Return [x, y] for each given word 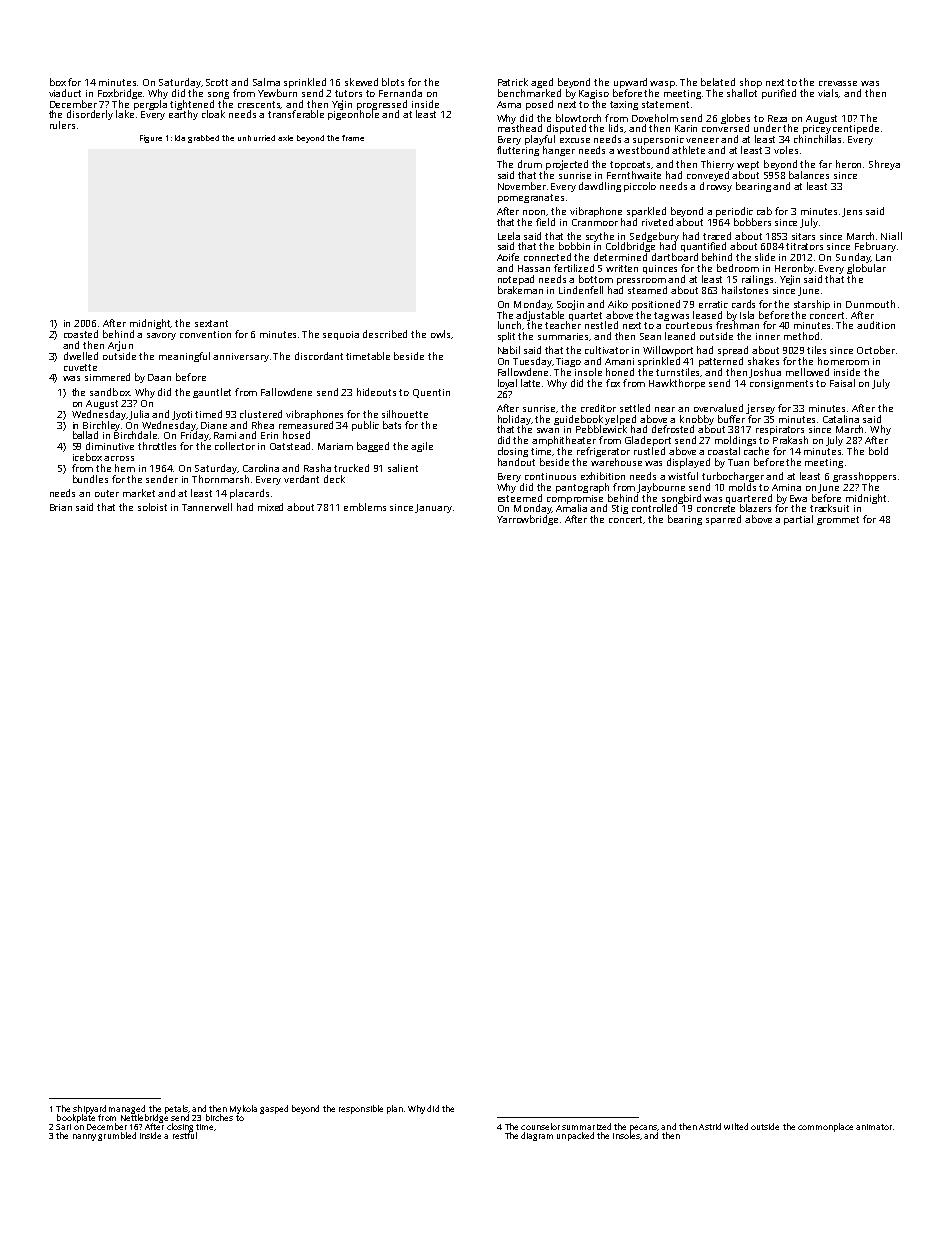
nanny [84, 1137]
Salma [266, 82]
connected [547, 257]
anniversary [241, 357]
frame [353, 138]
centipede [856, 129]
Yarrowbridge [527, 520]
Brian [61, 507]
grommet [838, 520]
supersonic [658, 140]
